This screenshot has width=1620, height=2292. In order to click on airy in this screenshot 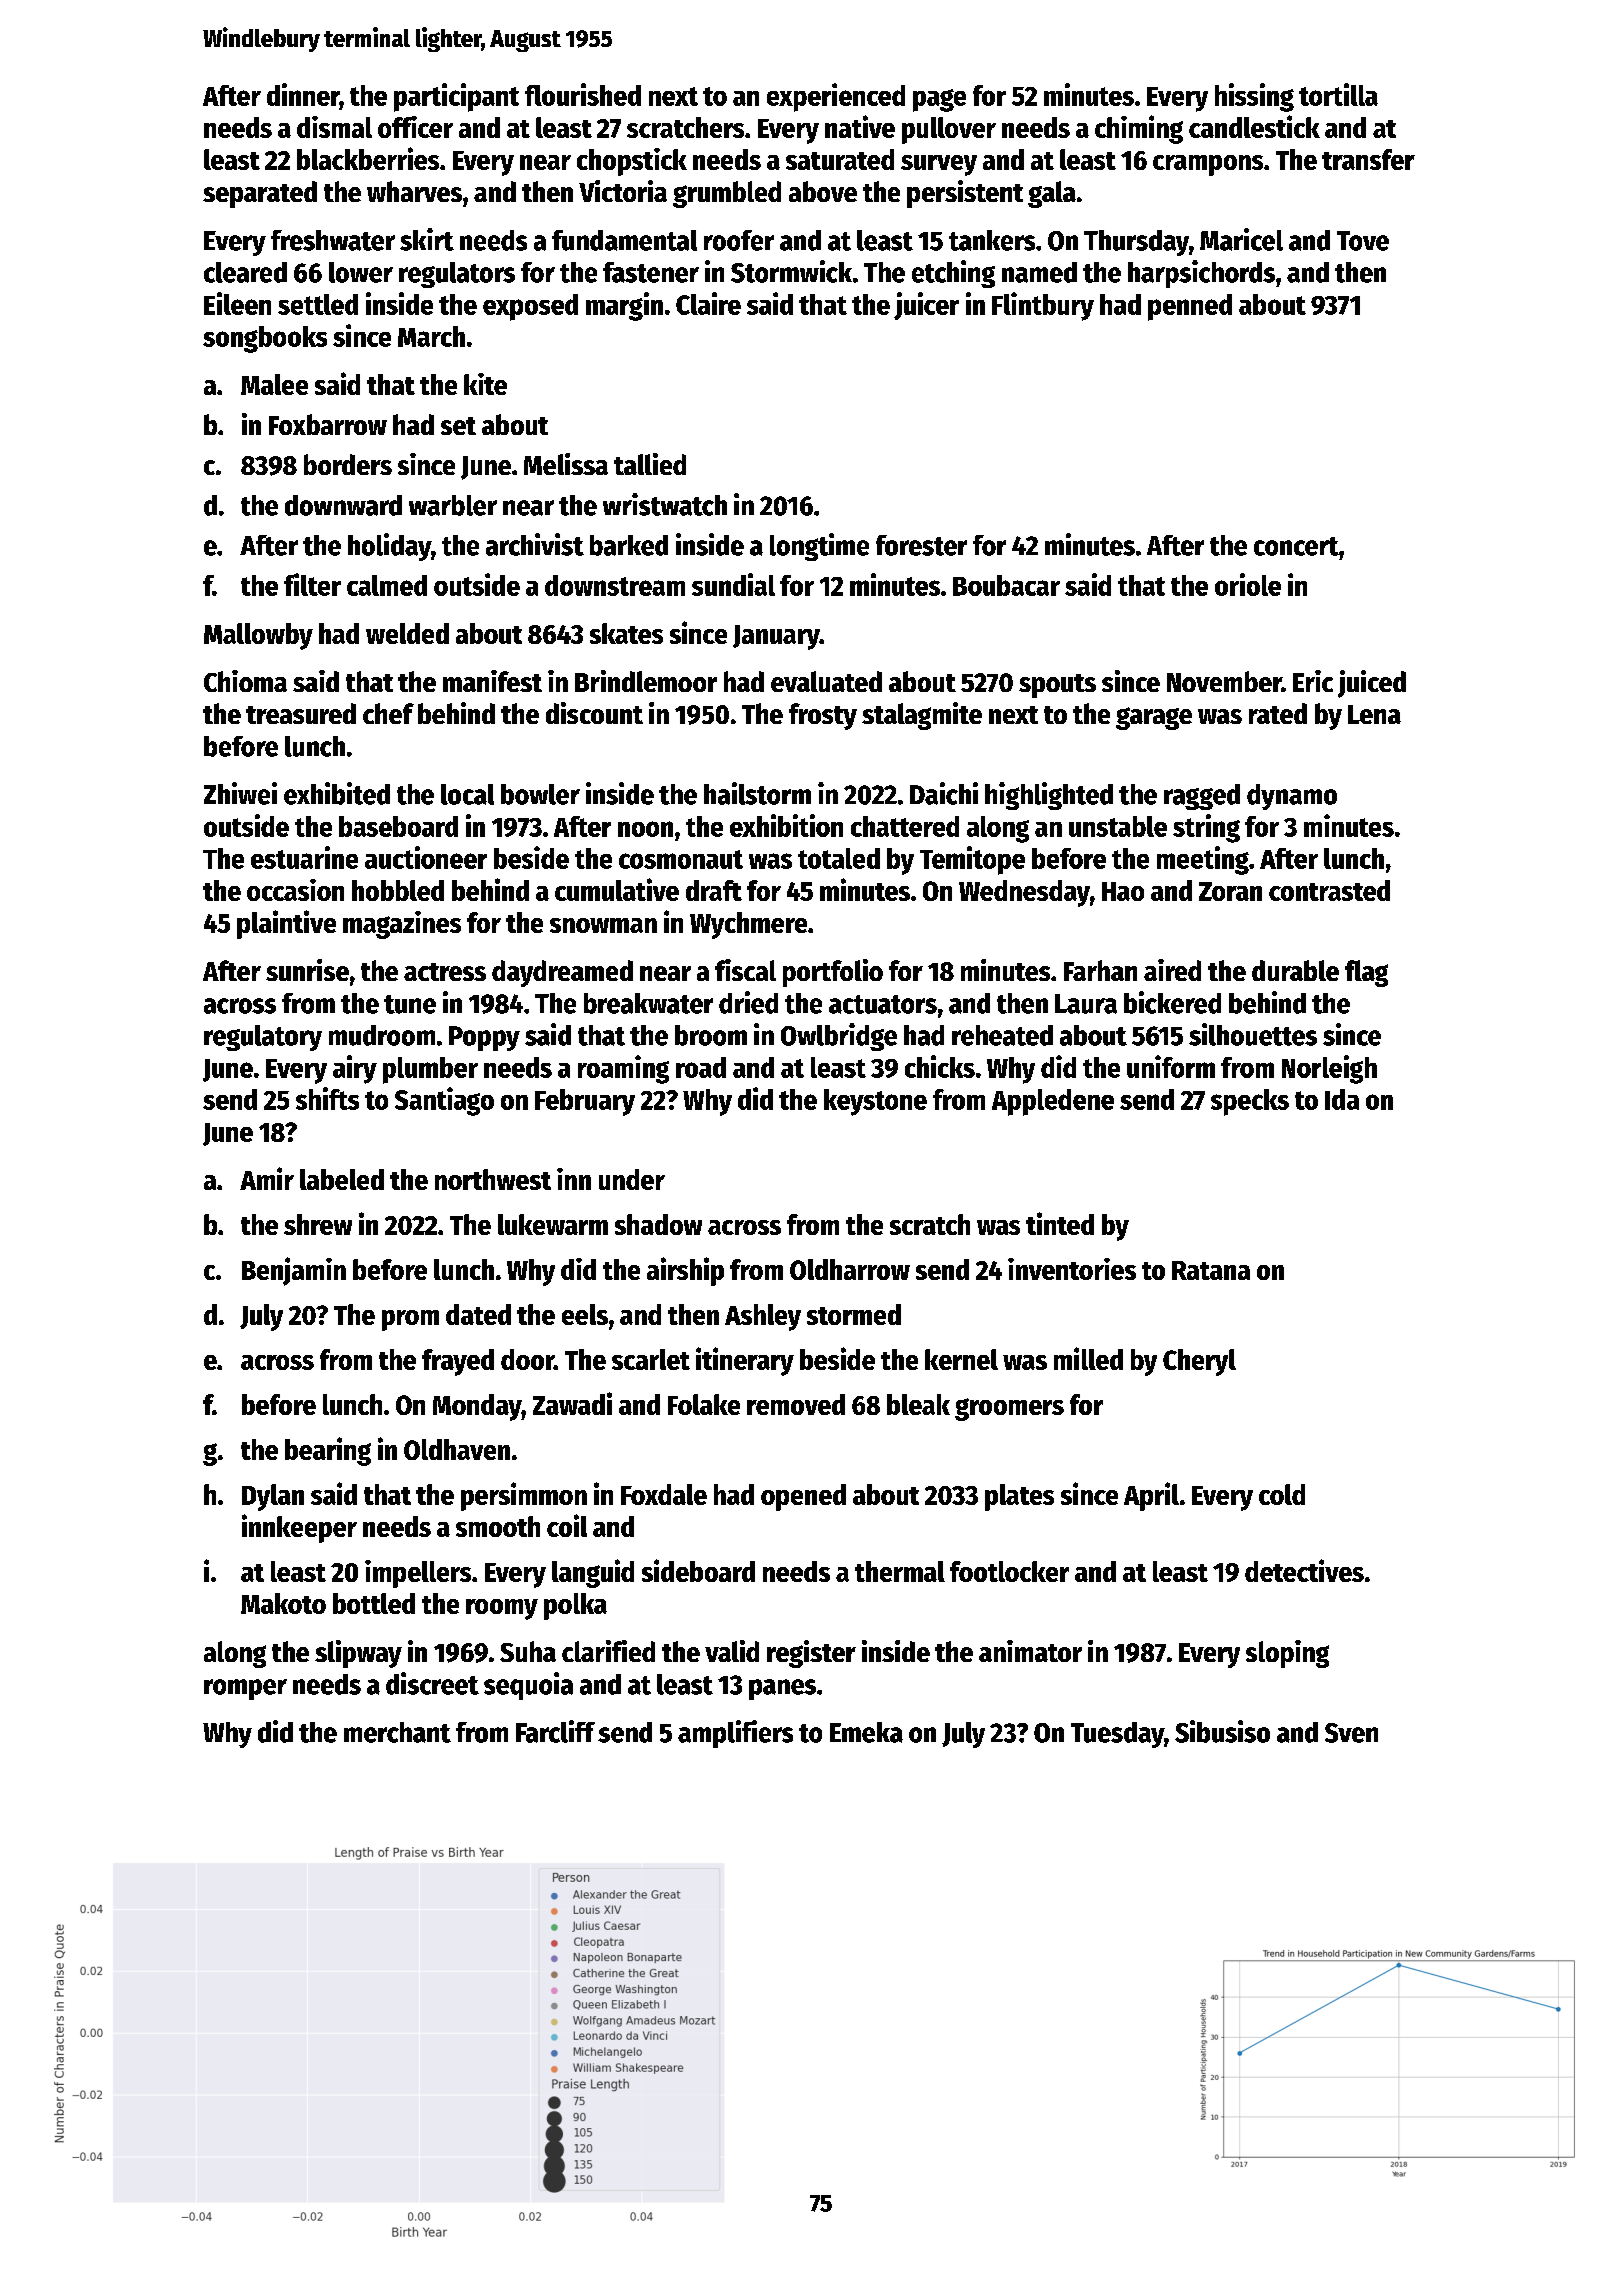, I will do `click(355, 1069)`.
